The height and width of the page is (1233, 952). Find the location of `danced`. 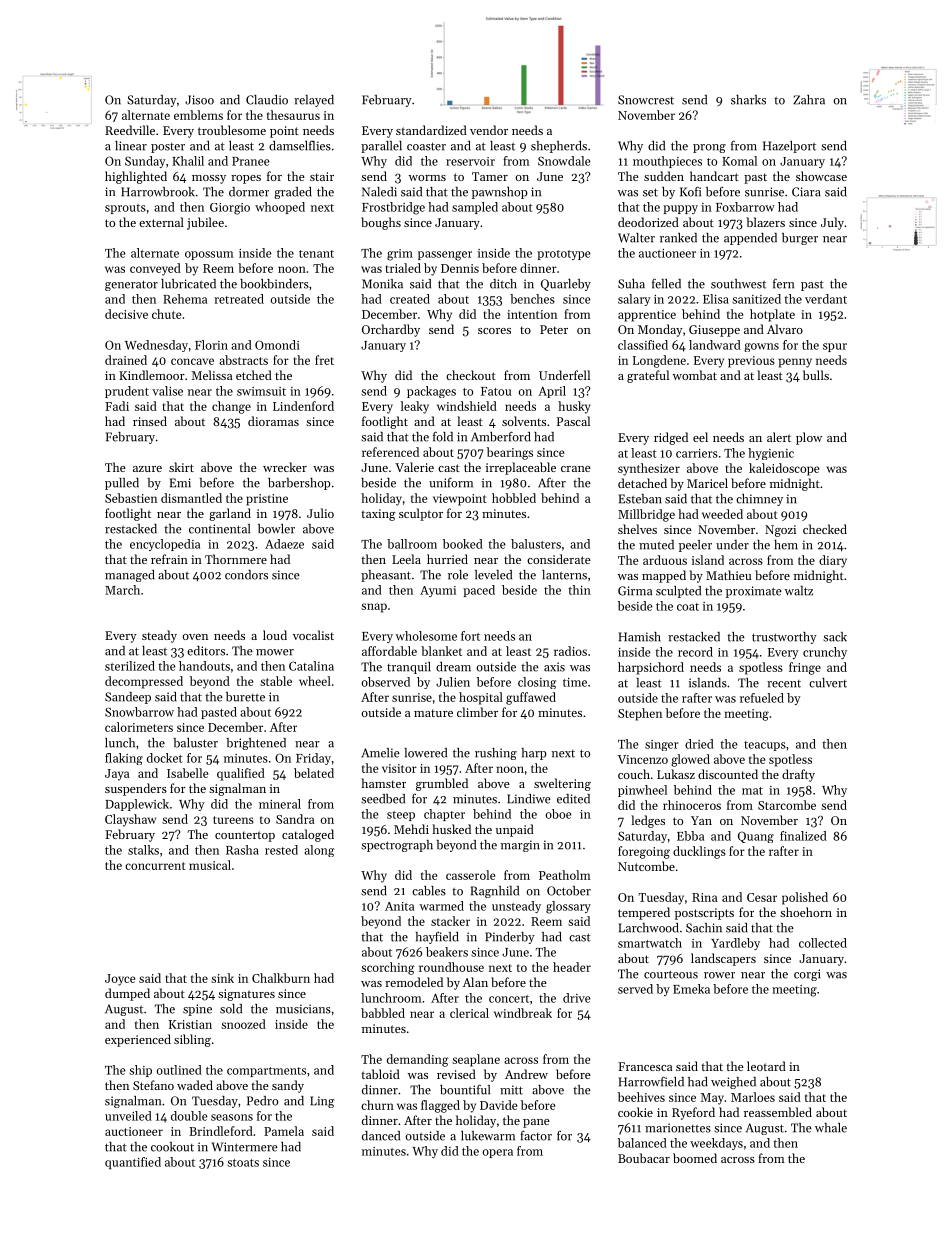

danced is located at coordinates (381, 1136).
